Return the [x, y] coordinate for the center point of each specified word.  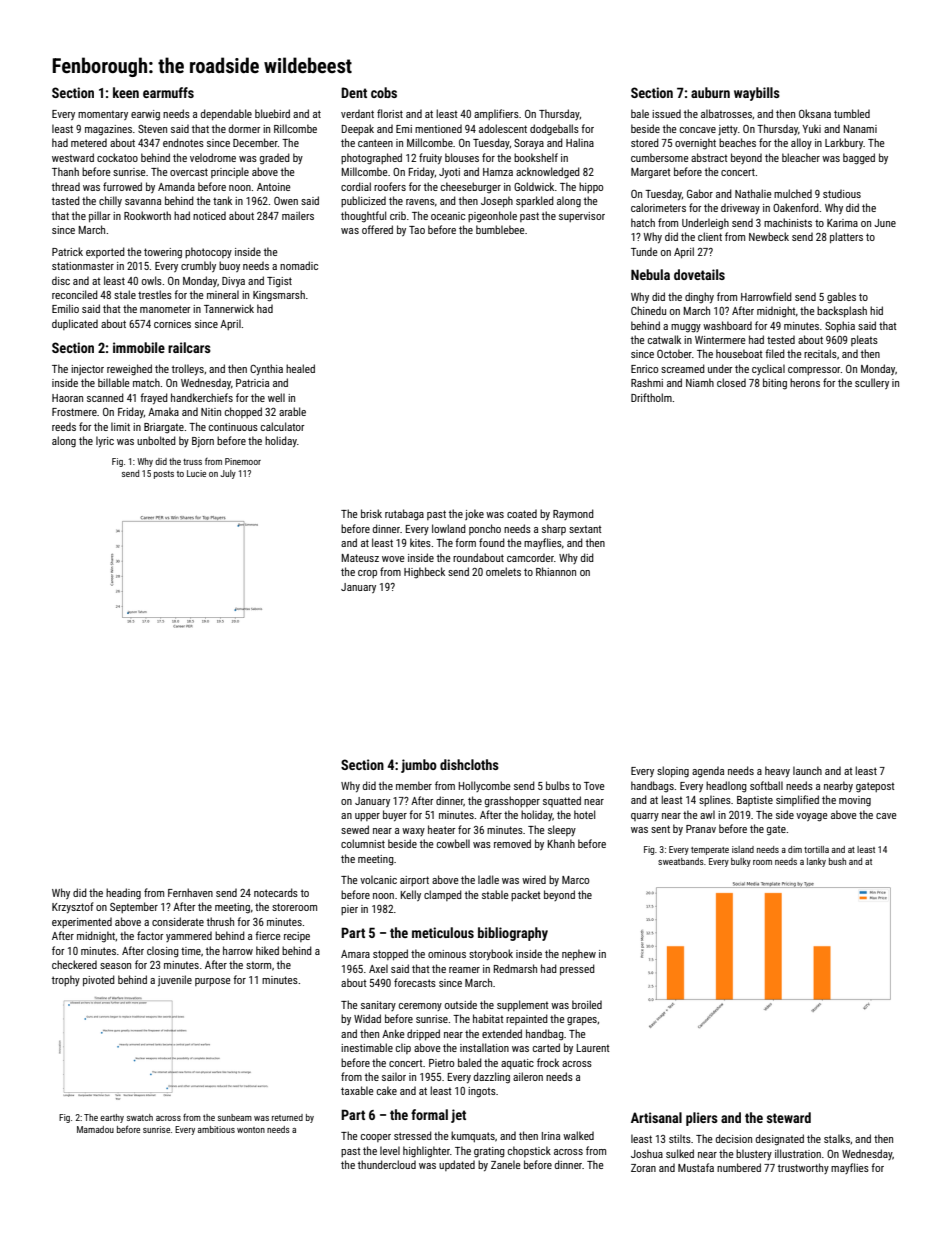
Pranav [701, 829]
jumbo [419, 766]
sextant [585, 529]
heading [123, 894]
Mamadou [95, 1129]
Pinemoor [243, 461]
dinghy [699, 297]
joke [474, 514]
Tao [417, 230]
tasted [66, 200]
